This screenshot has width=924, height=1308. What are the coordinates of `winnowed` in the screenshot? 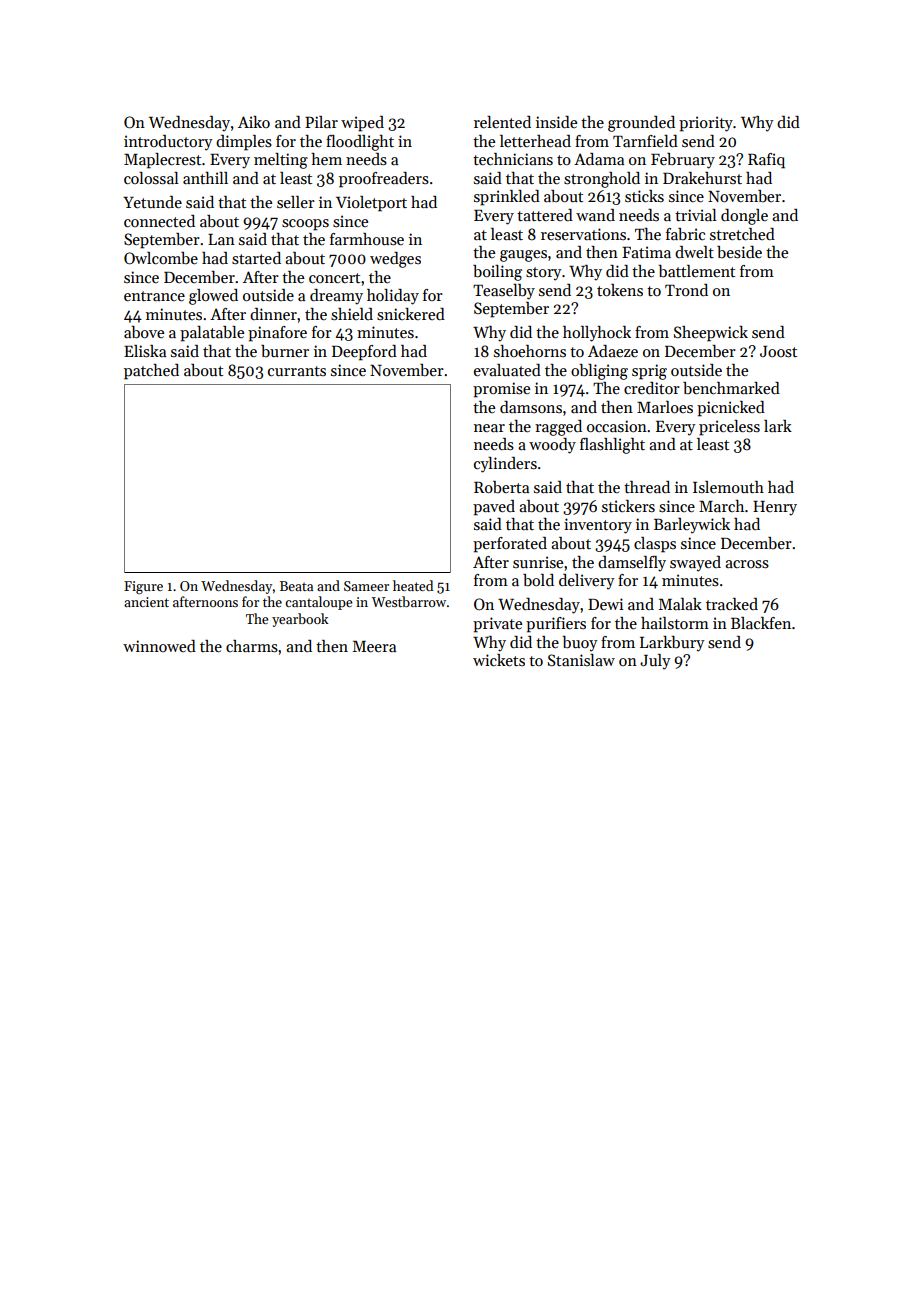 It's located at (159, 646).
